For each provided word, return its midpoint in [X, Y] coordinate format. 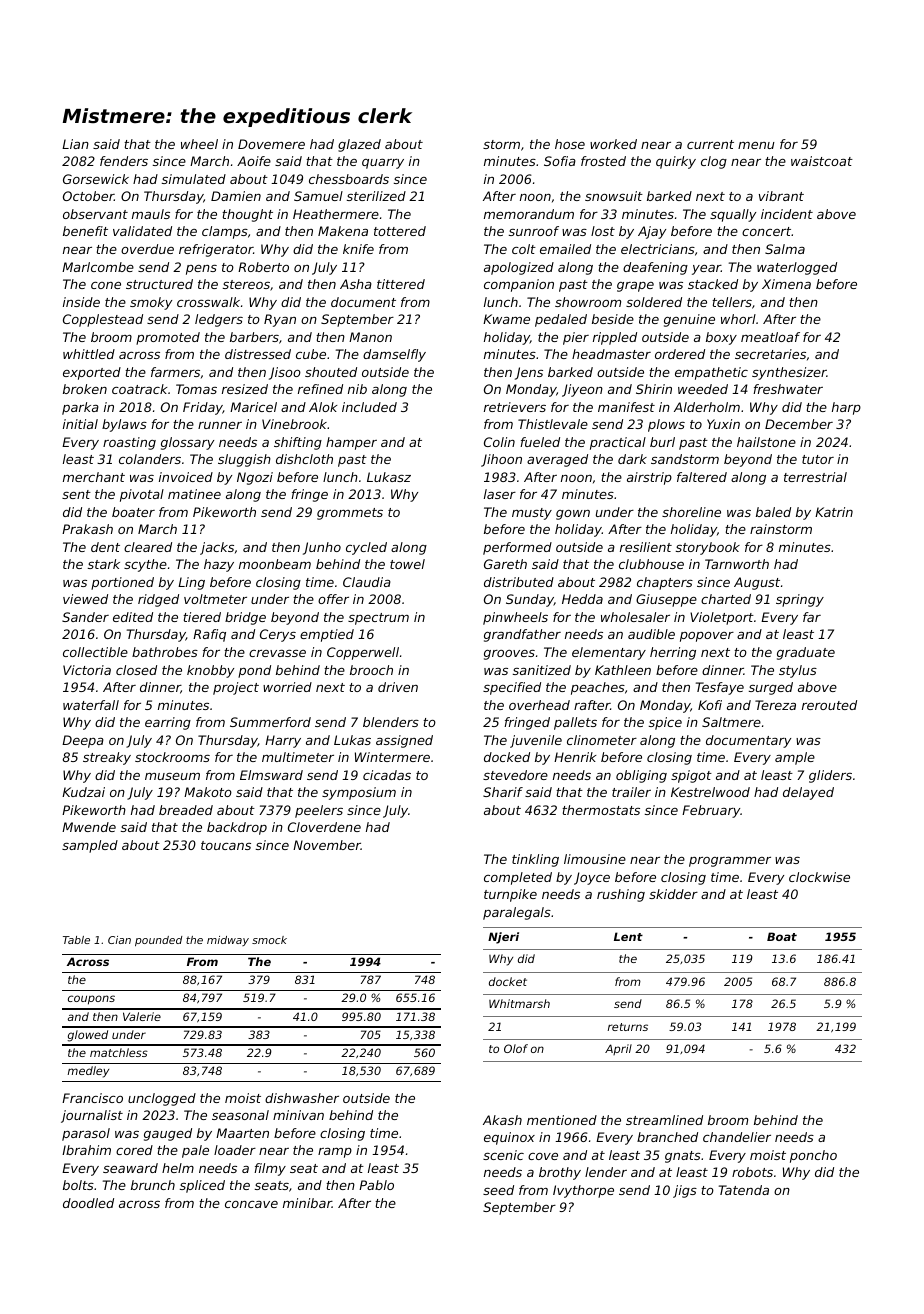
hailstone [766, 442]
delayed [808, 793]
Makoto [208, 792]
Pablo [376, 1185]
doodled [88, 1203]
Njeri [503, 938]
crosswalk [208, 302]
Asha [356, 284]
